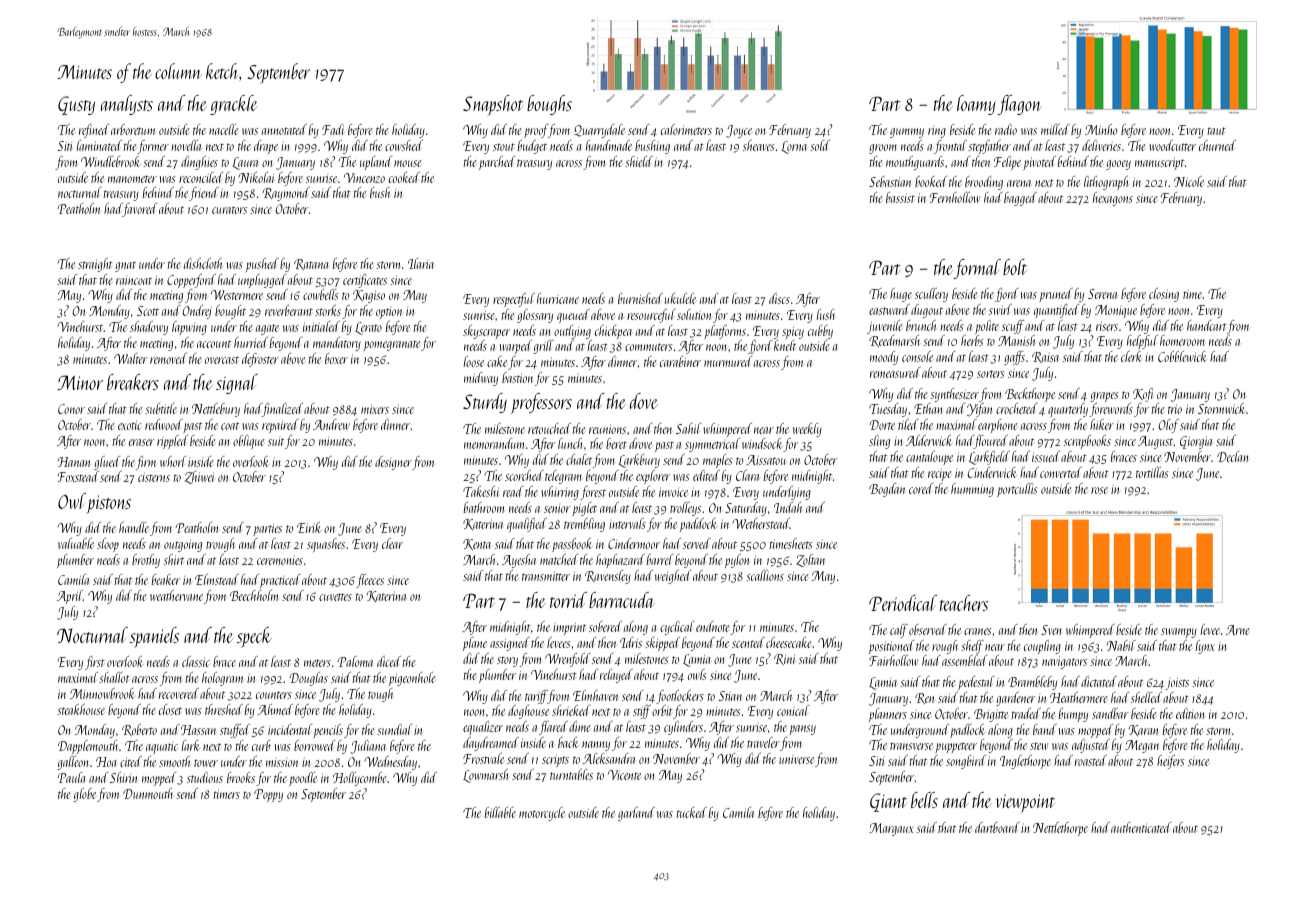  What do you see at coordinates (204, 194) in the document?
I see `friend` at bounding box center [204, 194].
